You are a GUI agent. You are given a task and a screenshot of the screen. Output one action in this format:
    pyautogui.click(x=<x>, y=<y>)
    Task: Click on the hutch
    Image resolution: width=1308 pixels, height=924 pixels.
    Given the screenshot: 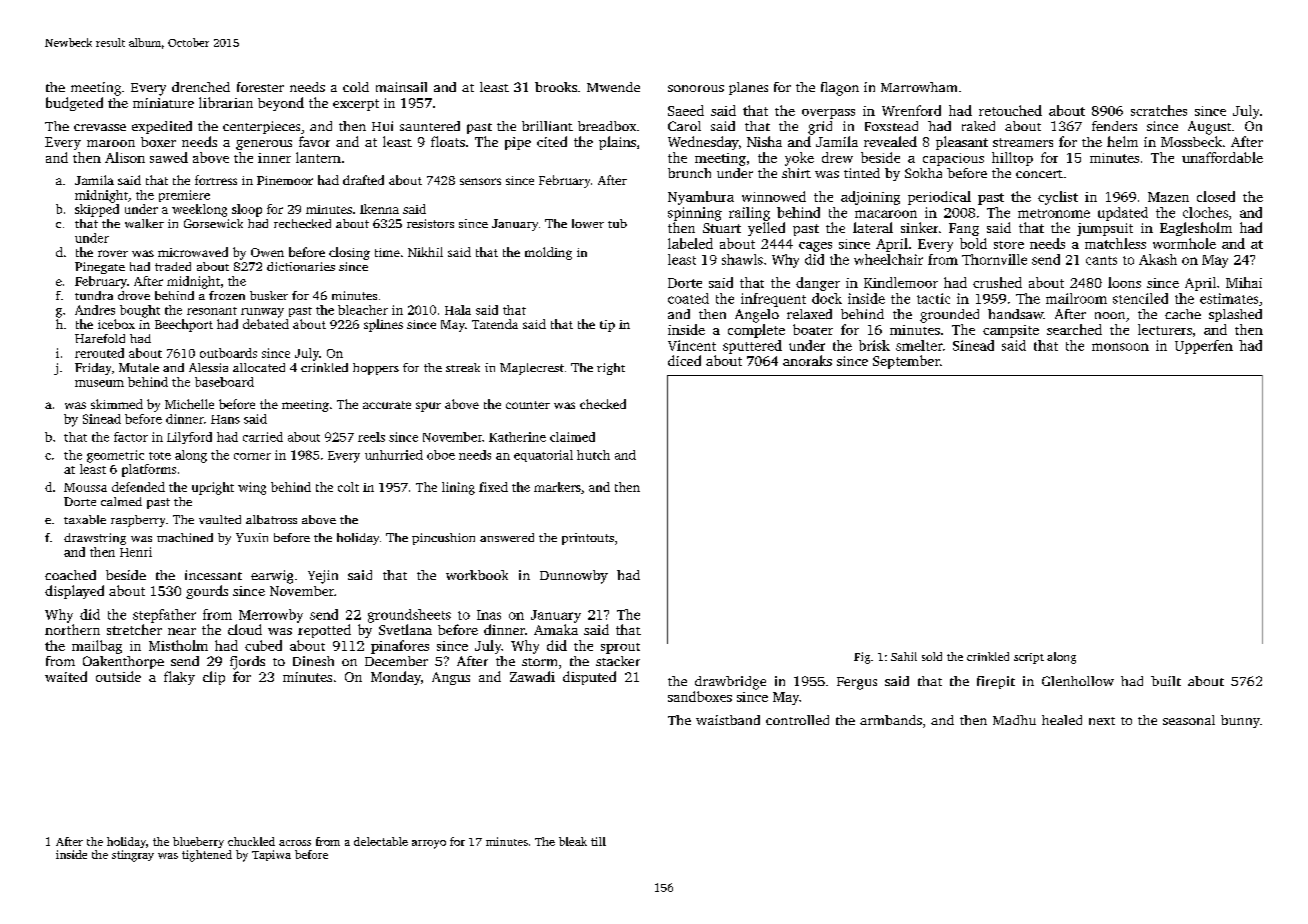 What is the action you would take?
    pyautogui.click(x=593, y=455)
